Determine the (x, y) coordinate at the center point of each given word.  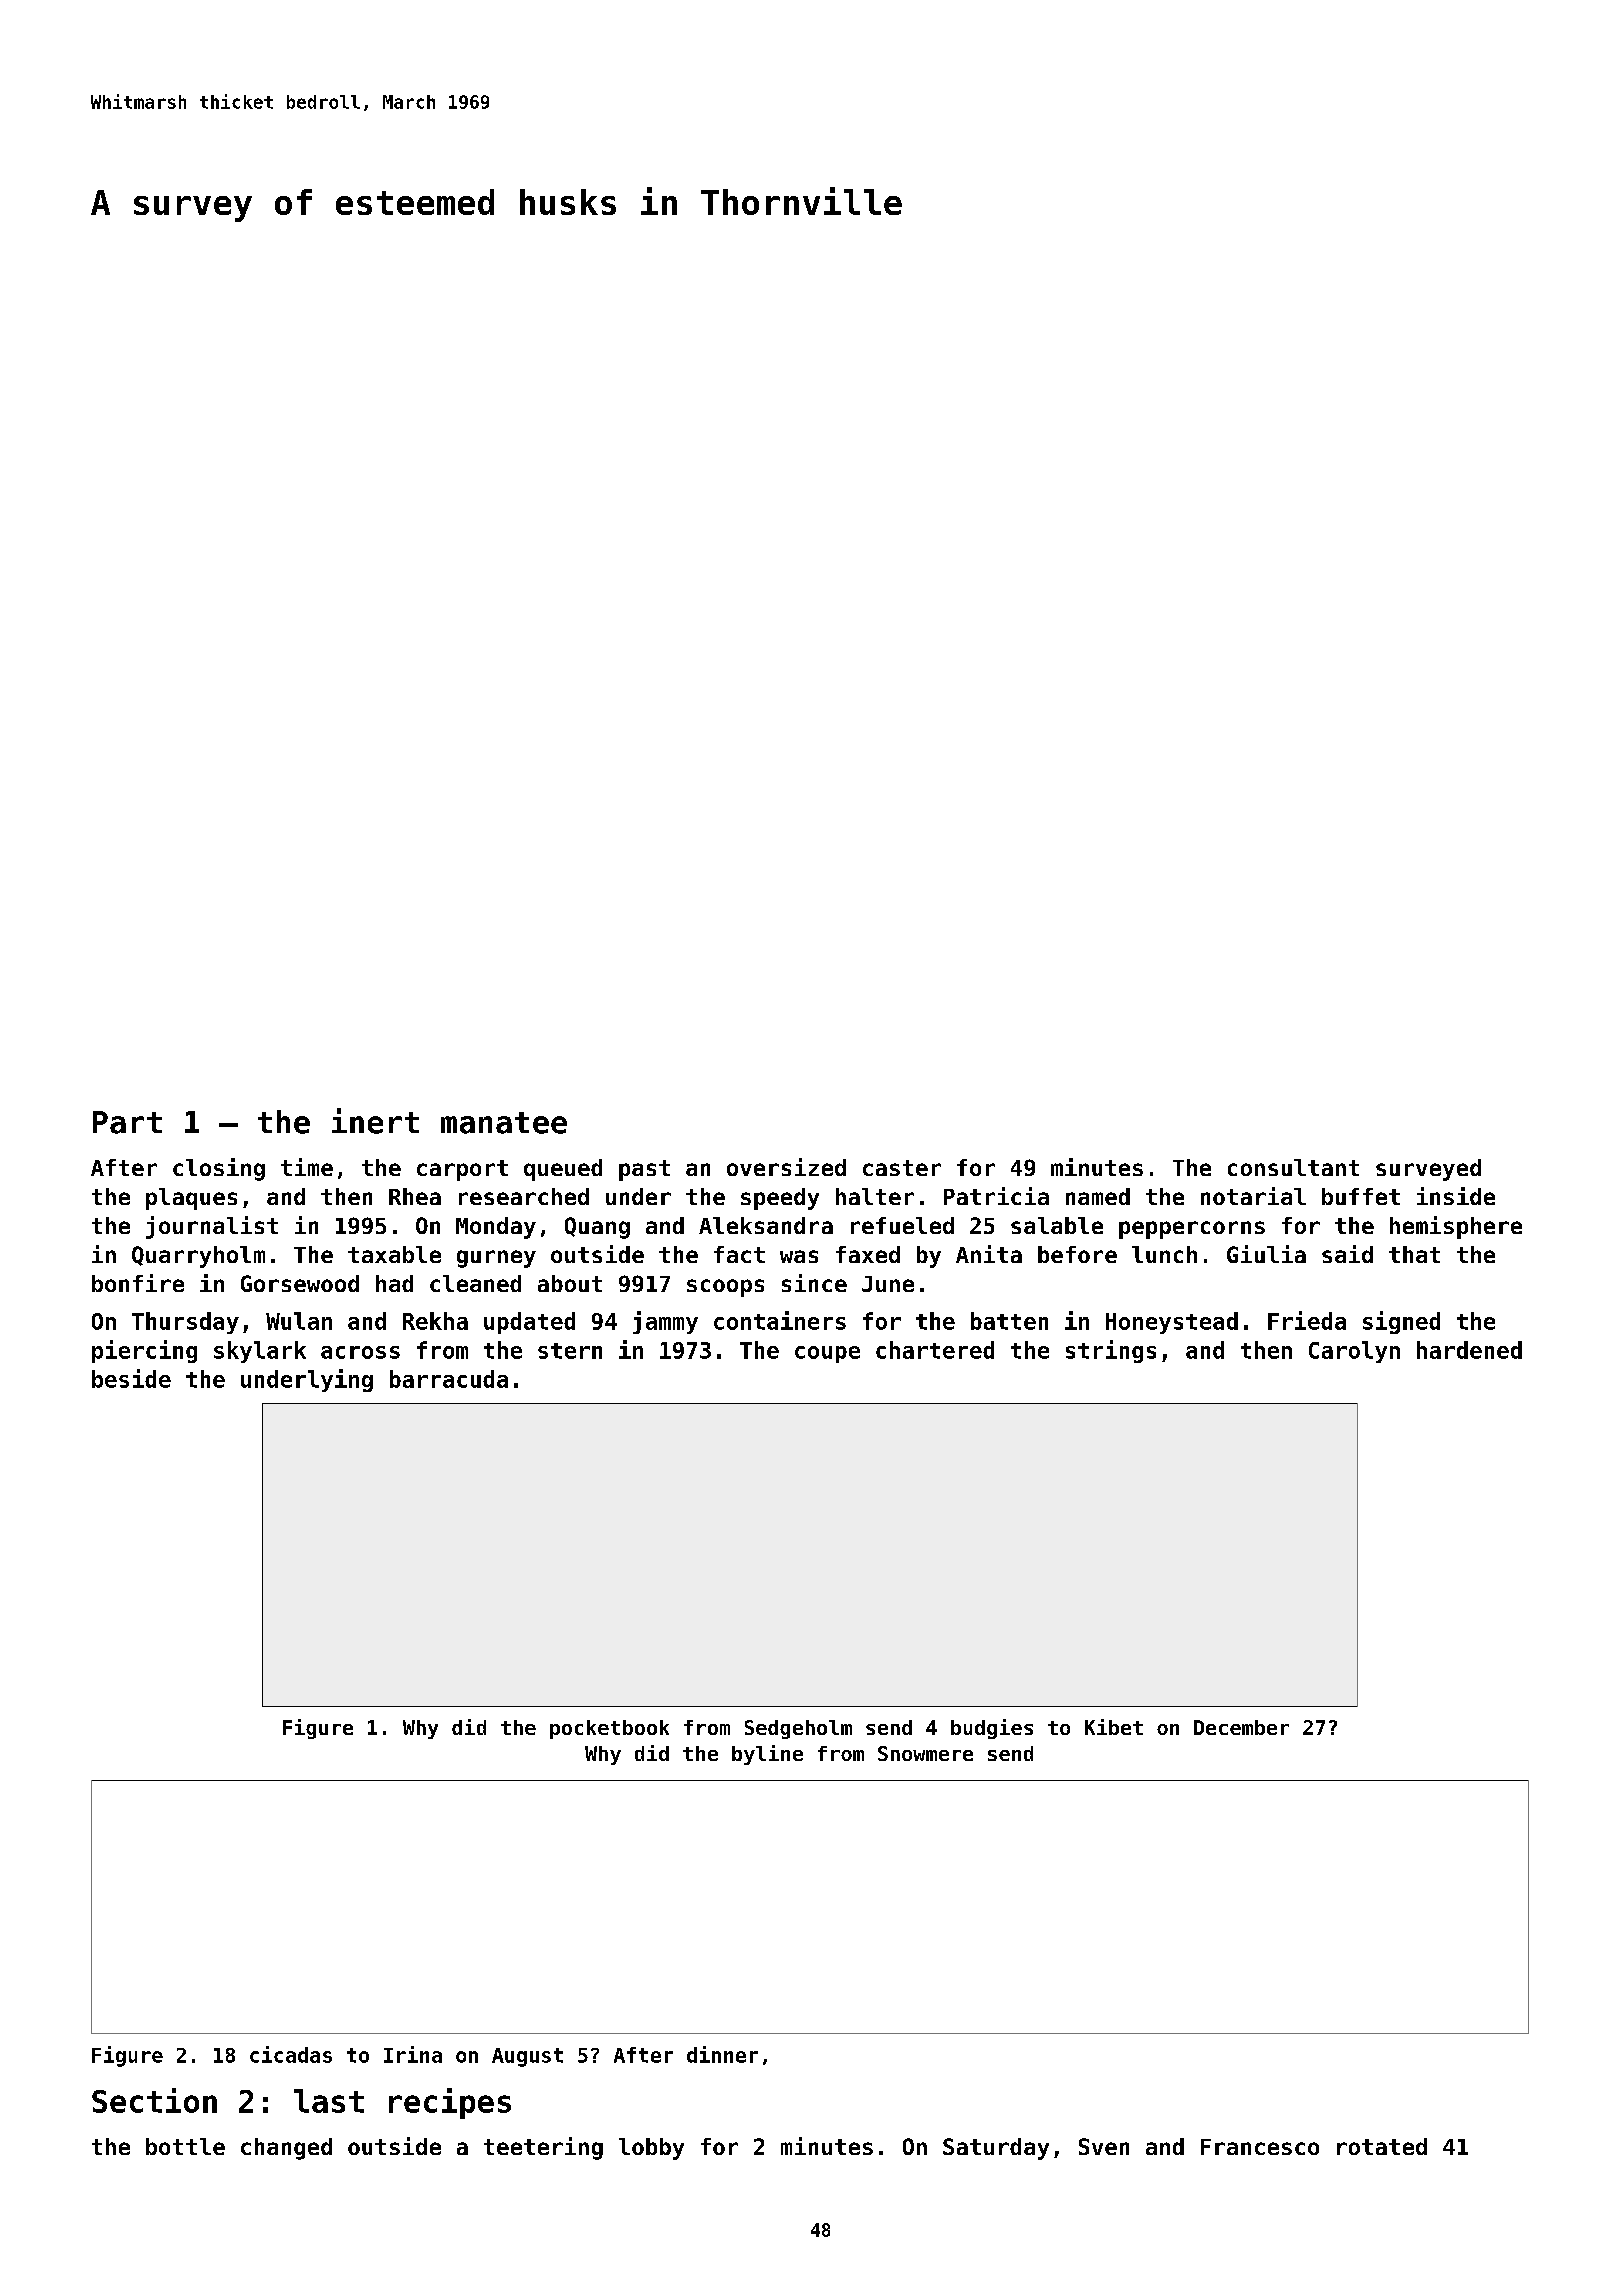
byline (767, 1755)
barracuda (449, 1379)
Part (127, 1122)
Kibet (1114, 1727)
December (1241, 1727)
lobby (651, 2149)
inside (1456, 1196)
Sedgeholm (798, 1729)
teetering (543, 2148)
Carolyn (1354, 1352)
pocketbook (609, 1729)
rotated (1382, 2146)
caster (902, 1168)
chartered (935, 1350)
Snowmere (925, 1753)
